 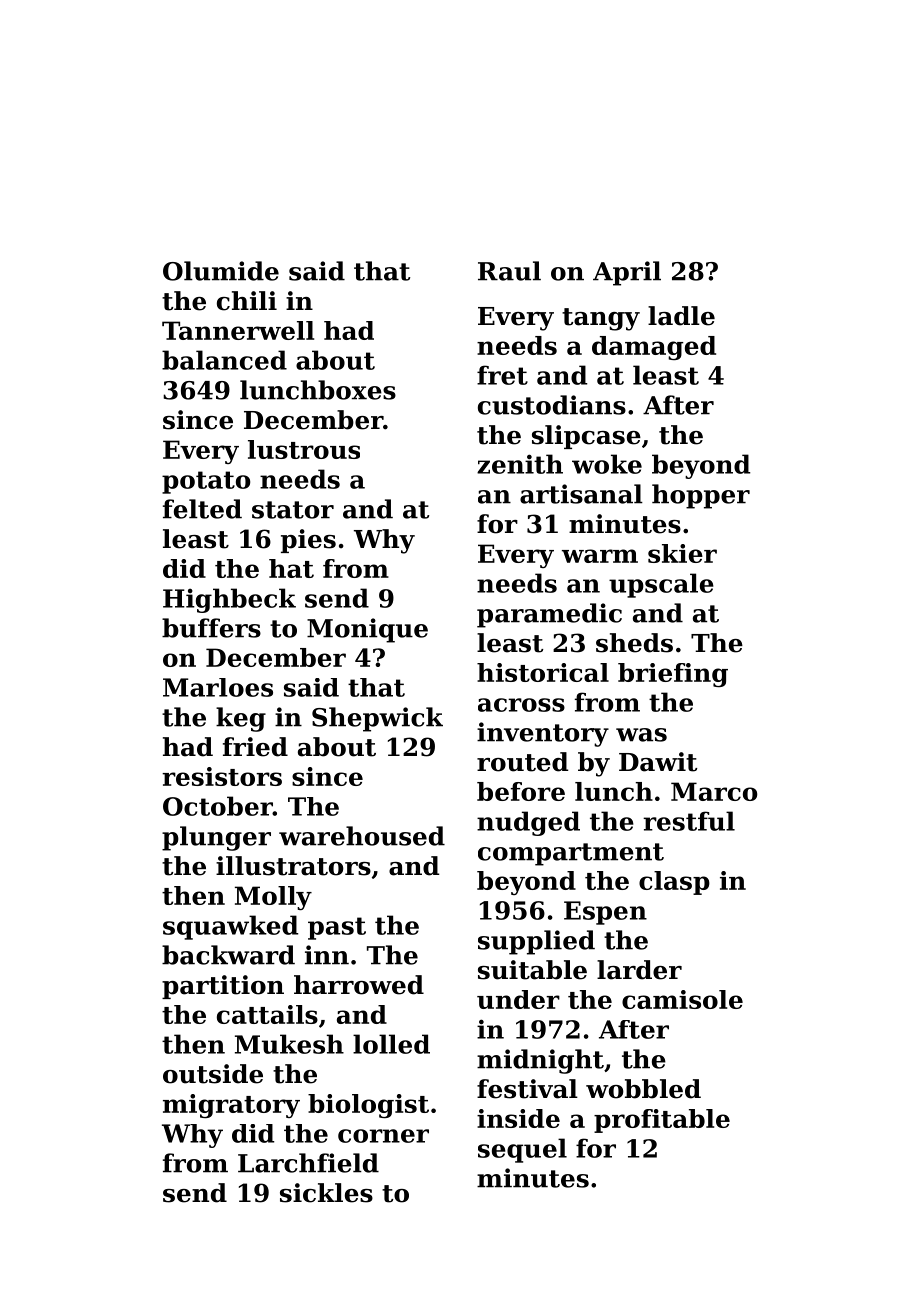 What do you see at coordinates (238, 330) in the screenshot?
I see `Tannerwell` at bounding box center [238, 330].
